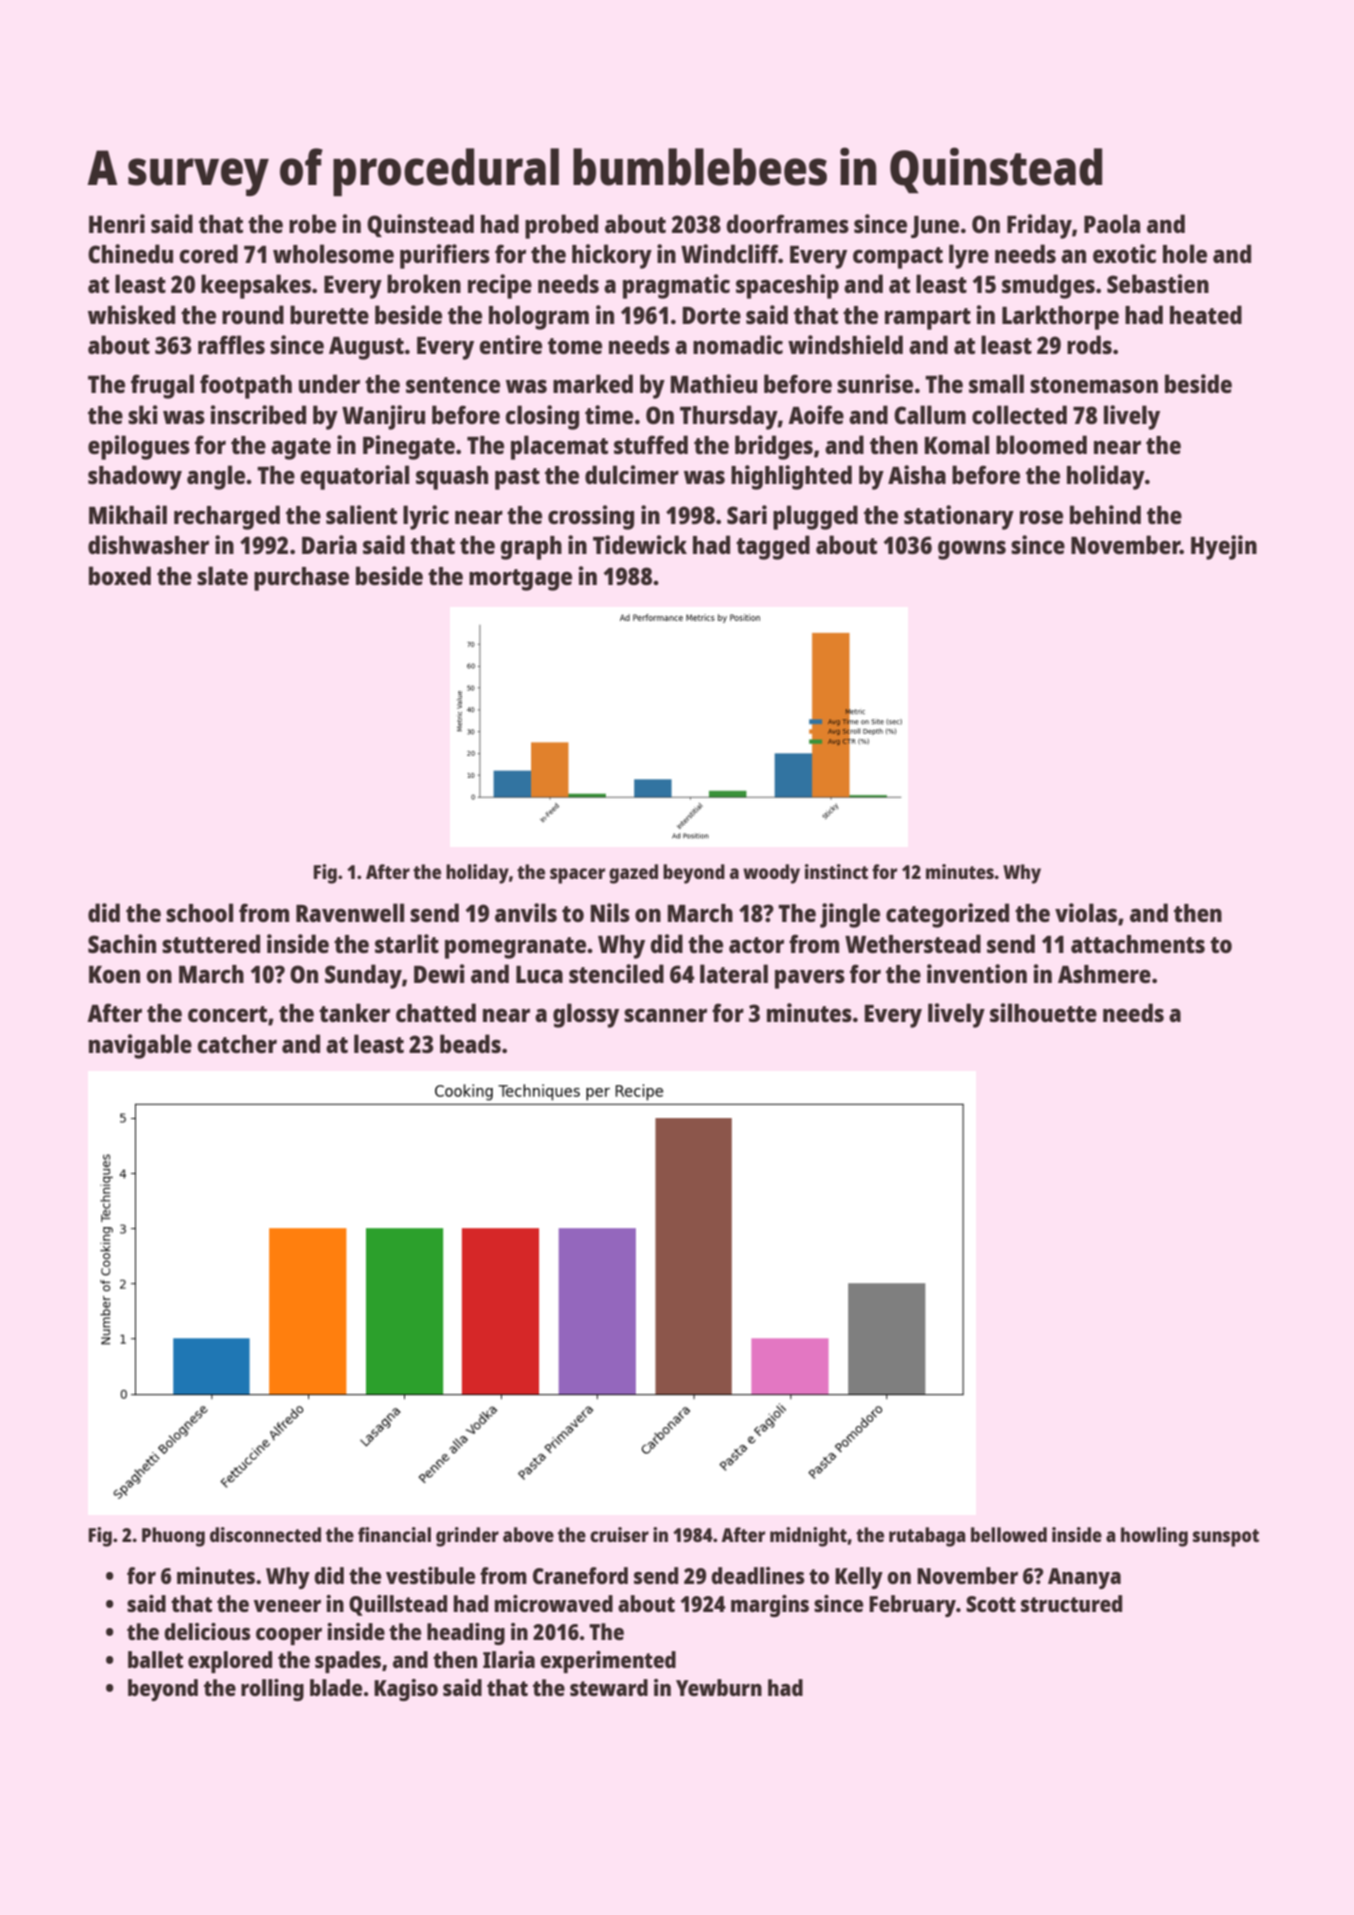 This document has height=1915, width=1354. Describe the element at coordinates (155, 1659) in the document. I see `ballet` at that location.
